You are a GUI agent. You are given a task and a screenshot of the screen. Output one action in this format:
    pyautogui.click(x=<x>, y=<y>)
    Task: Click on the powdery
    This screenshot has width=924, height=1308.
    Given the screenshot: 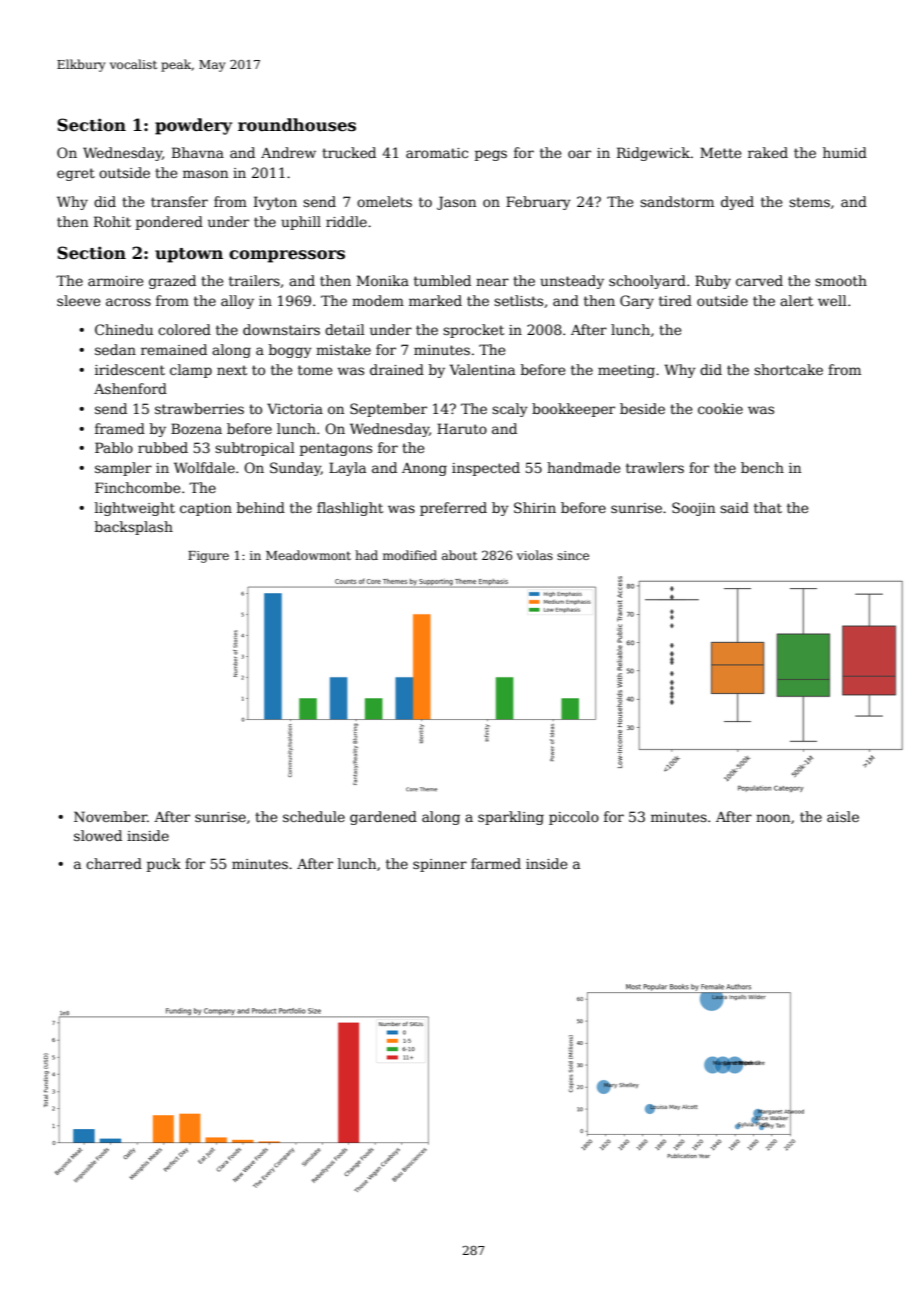 What is the action you would take?
    pyautogui.click(x=193, y=126)
